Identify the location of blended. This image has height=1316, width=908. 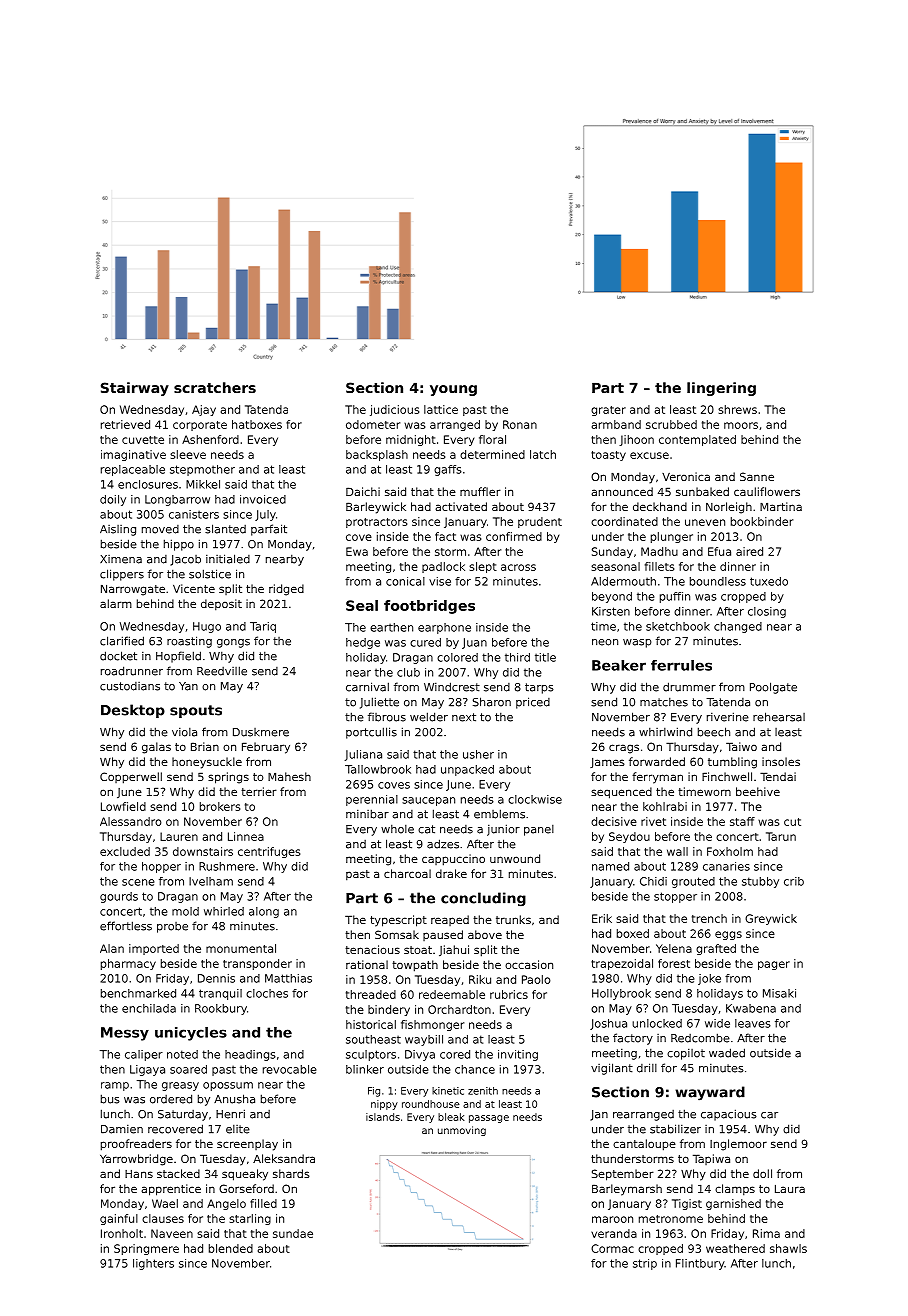
(231, 1248).
